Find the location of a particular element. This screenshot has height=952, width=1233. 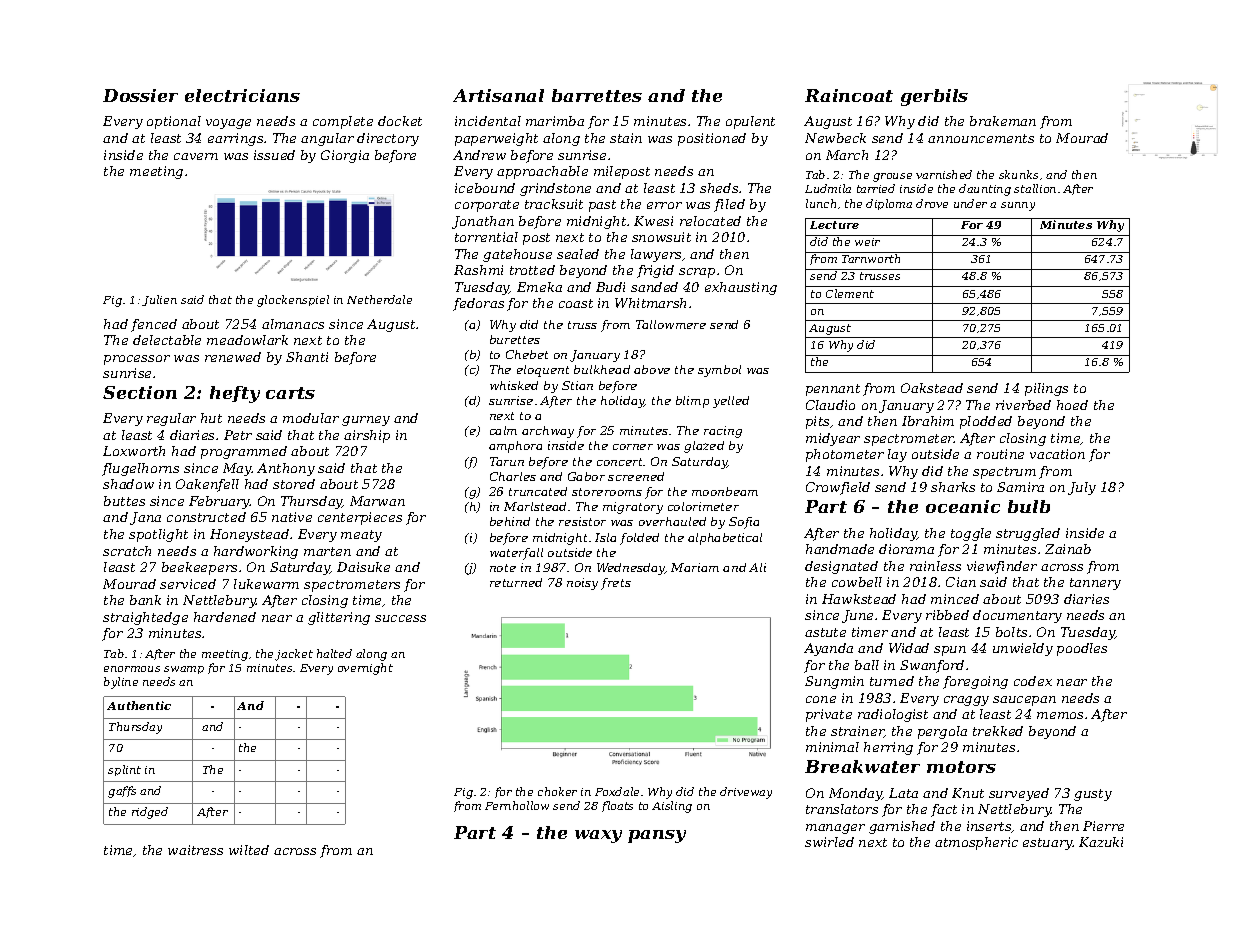

Whitmarsh is located at coordinates (650, 303).
